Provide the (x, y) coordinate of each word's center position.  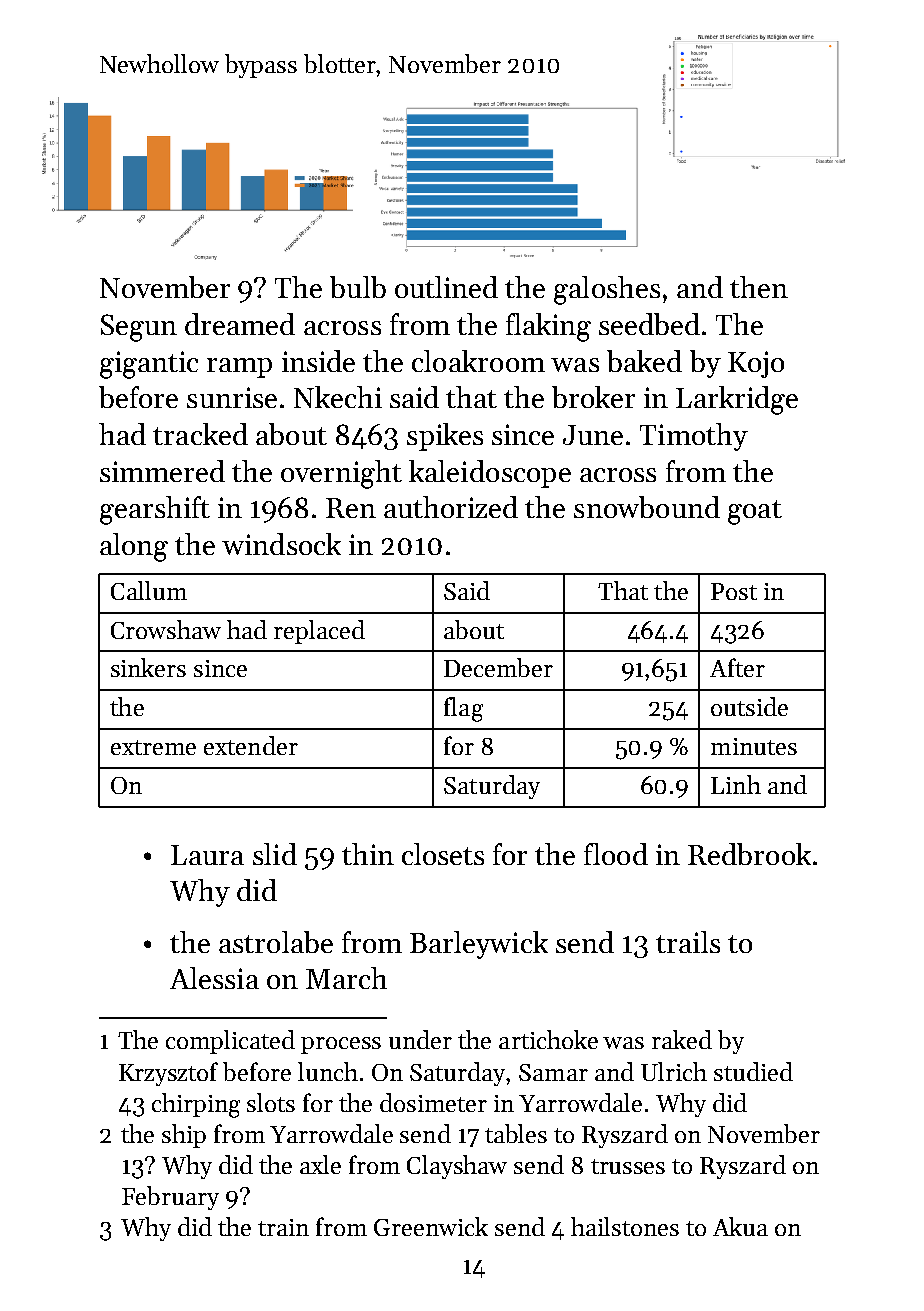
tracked (200, 434)
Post (734, 591)
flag (463, 709)
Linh (736, 784)
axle (320, 1164)
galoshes (607, 290)
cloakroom (478, 361)
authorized (451, 507)
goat (755, 512)
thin (368, 854)
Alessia (214, 978)
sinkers (148, 667)
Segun (139, 328)
